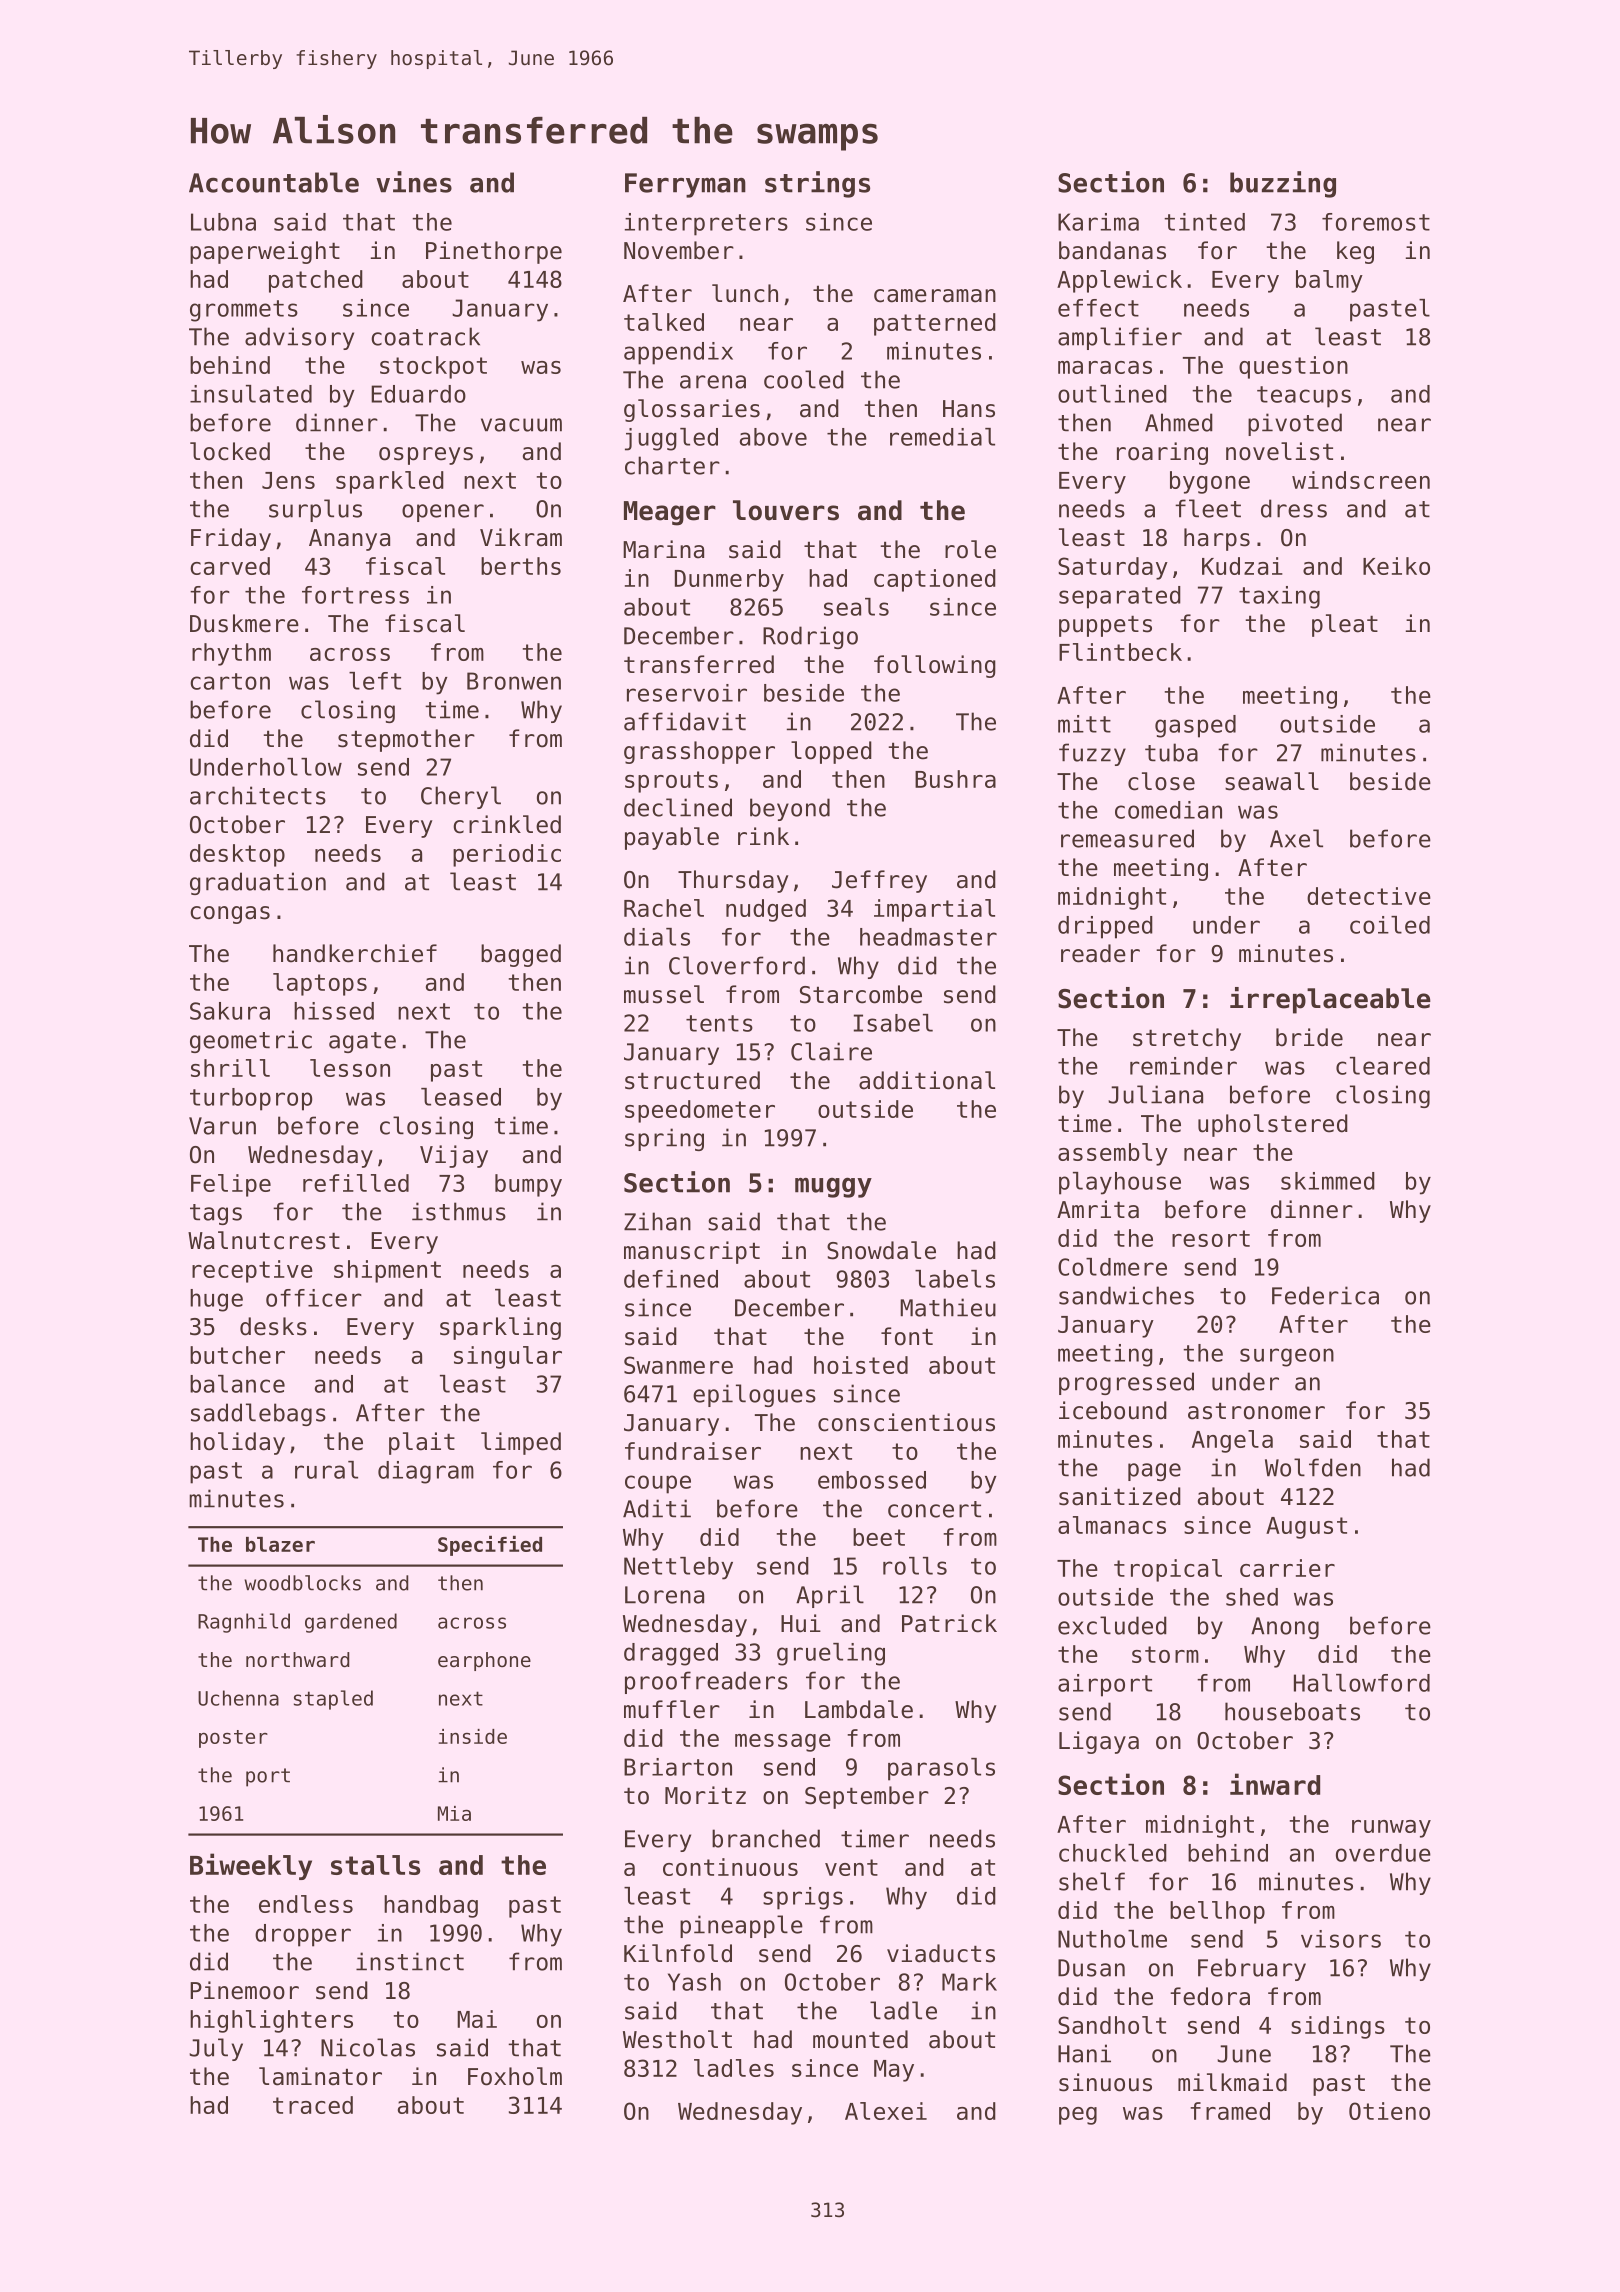 Image resolution: width=1620 pixels, height=2292 pixels. I want to click on additional, so click(927, 1080).
